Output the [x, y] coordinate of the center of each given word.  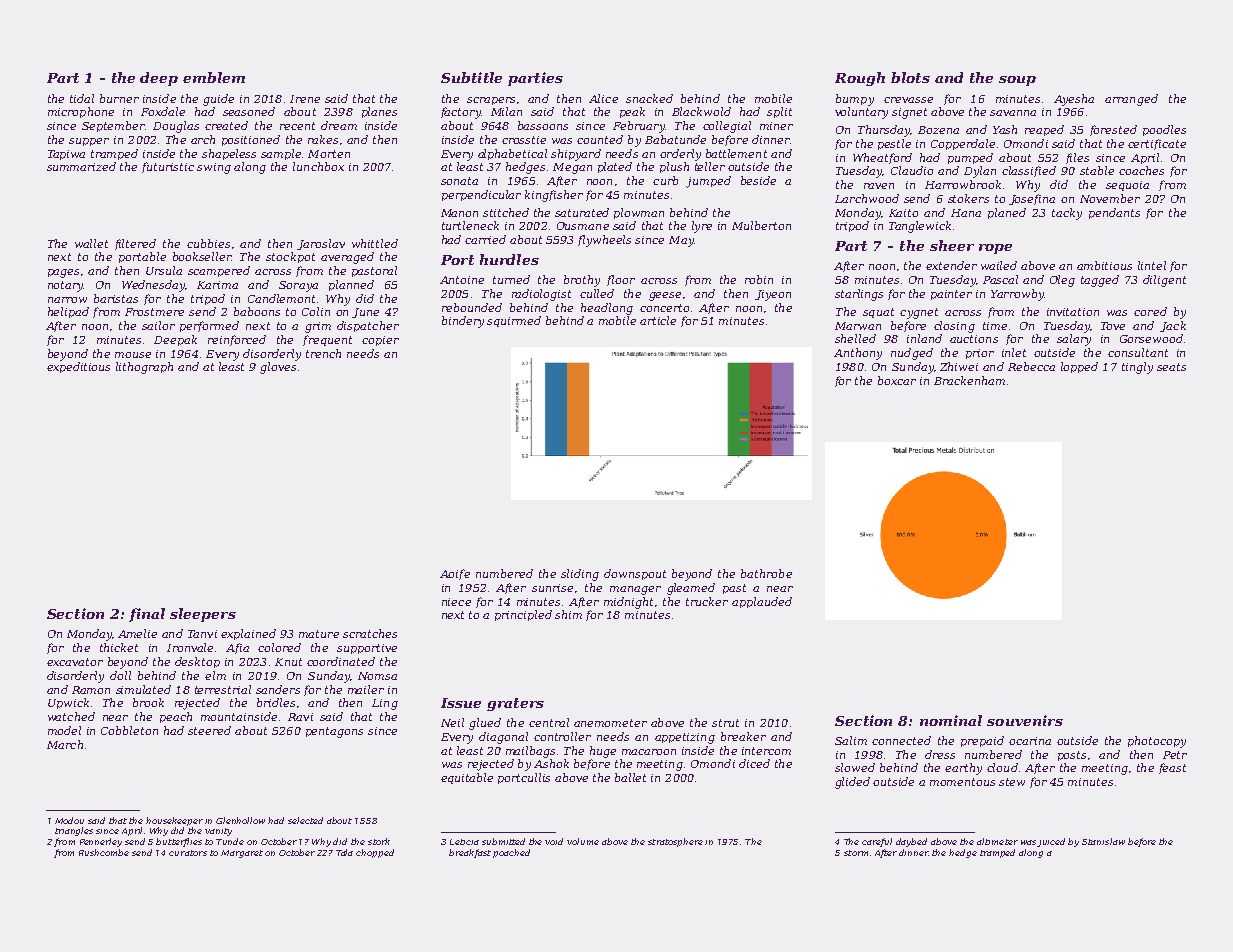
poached [511, 853]
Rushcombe [104, 852]
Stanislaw [1103, 841]
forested [1113, 130]
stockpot [290, 257]
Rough [860, 79]
